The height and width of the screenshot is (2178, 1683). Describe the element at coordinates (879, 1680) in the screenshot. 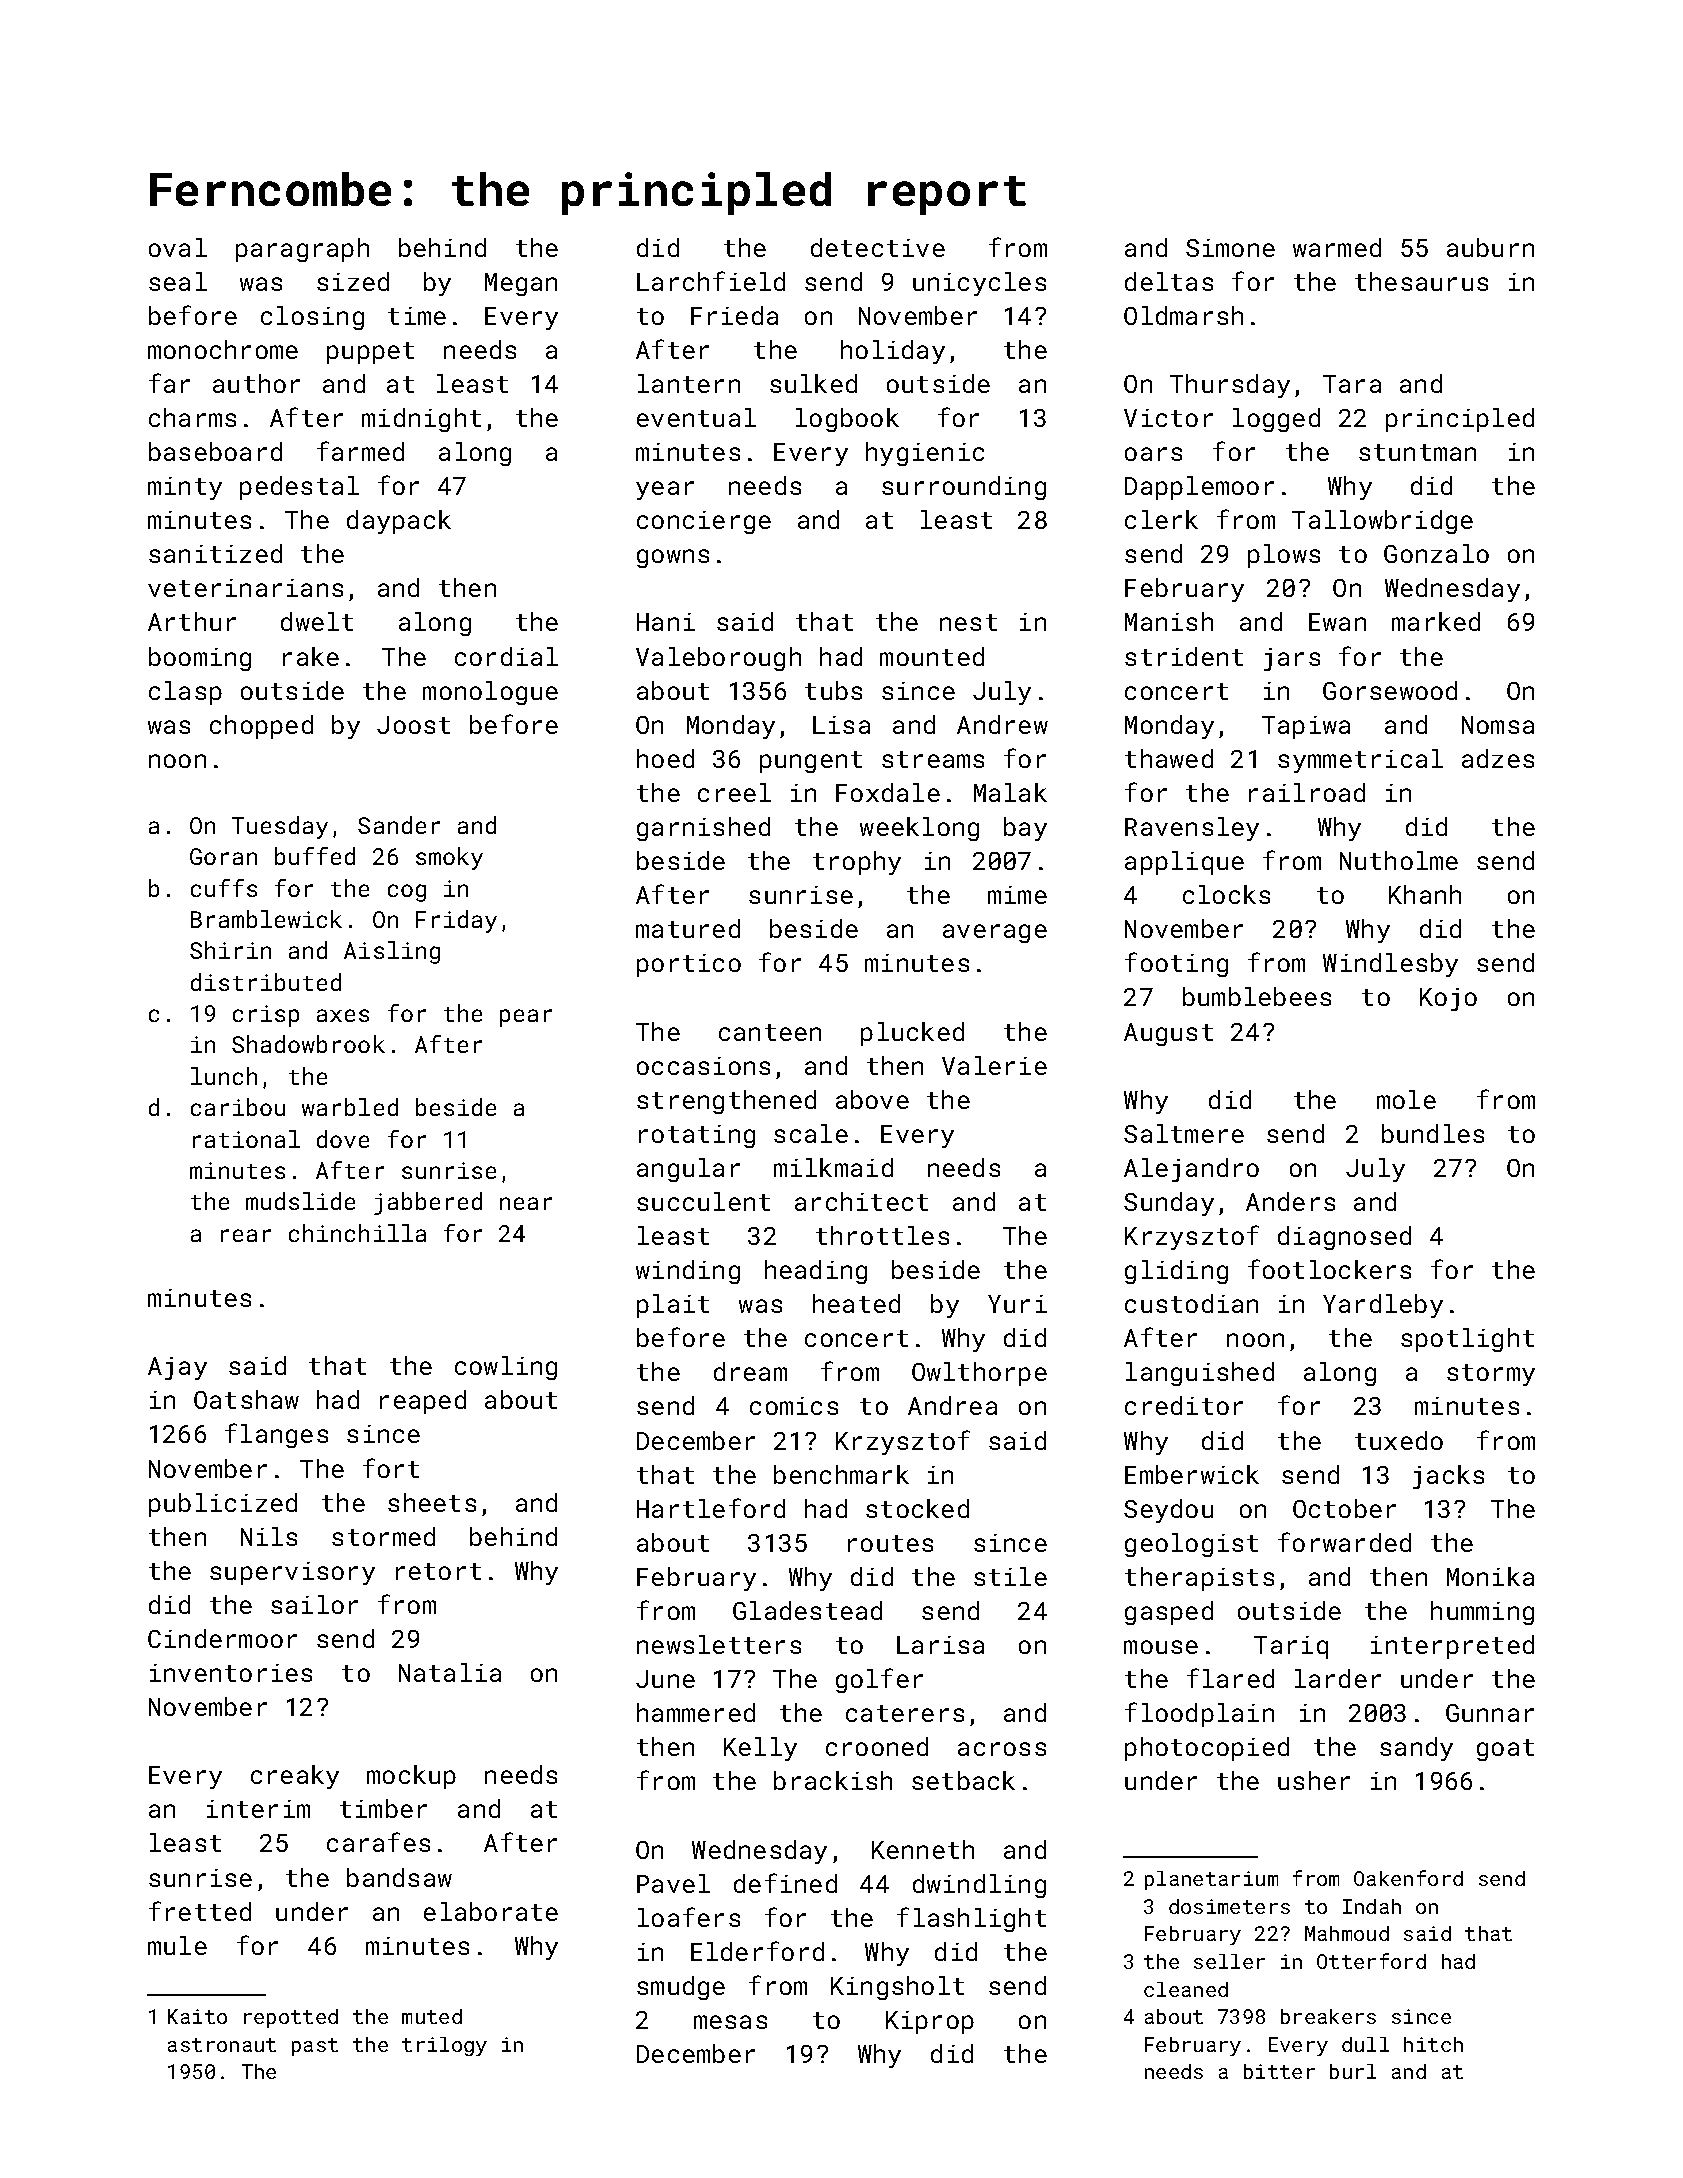

I see `golfer` at that location.
